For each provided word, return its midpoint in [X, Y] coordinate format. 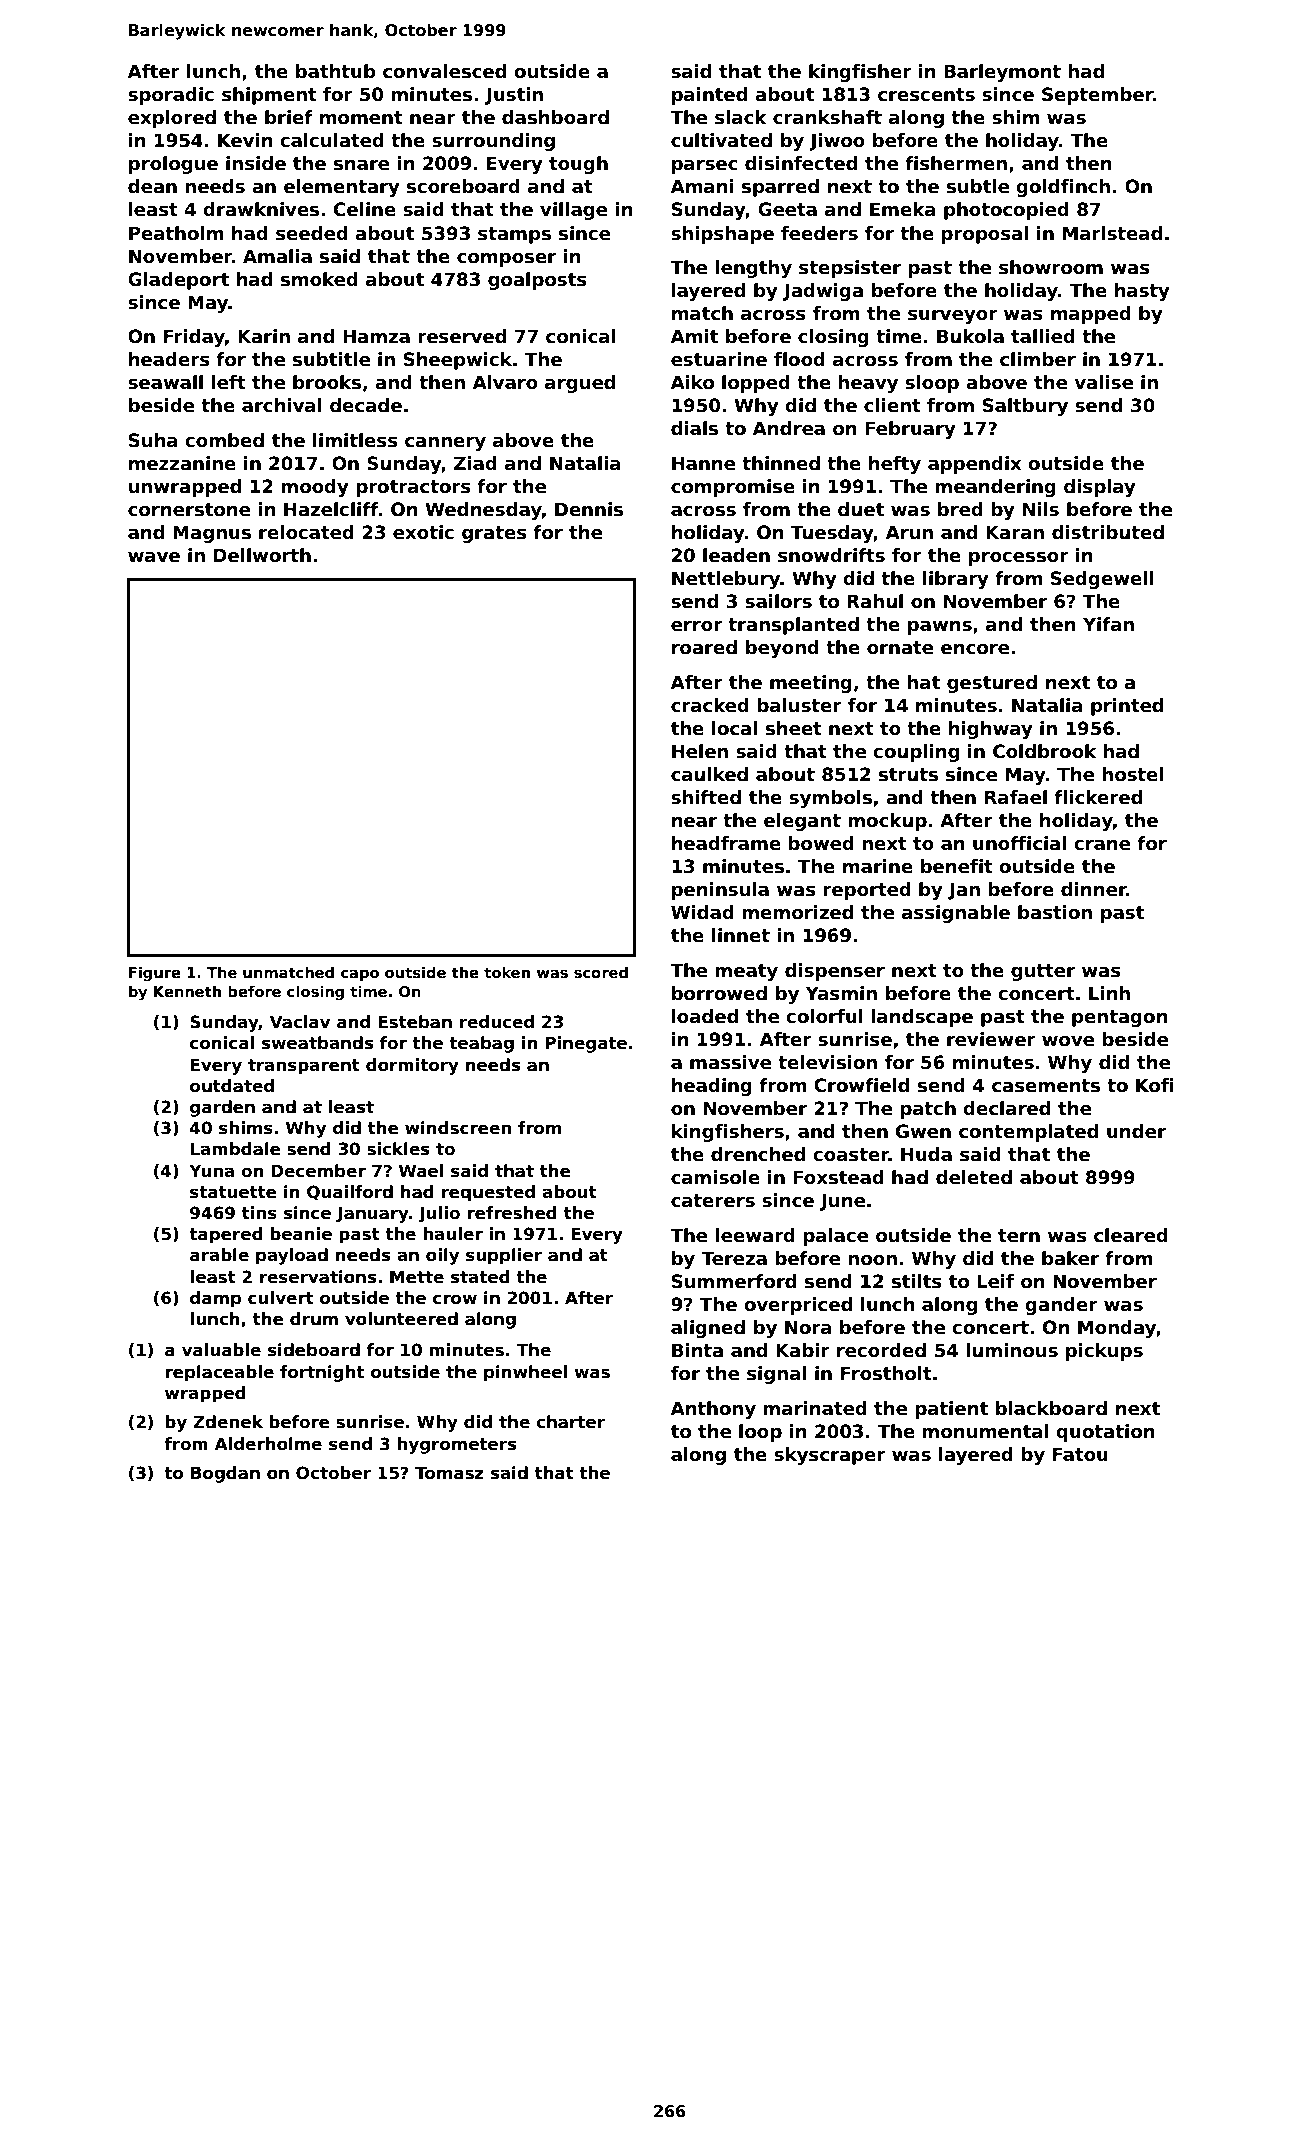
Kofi [1155, 1085]
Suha [153, 440]
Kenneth [187, 991]
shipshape [722, 235]
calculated [332, 140]
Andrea [789, 428]
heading [712, 1087]
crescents [926, 95]
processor [1019, 559]
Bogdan [225, 1474]
